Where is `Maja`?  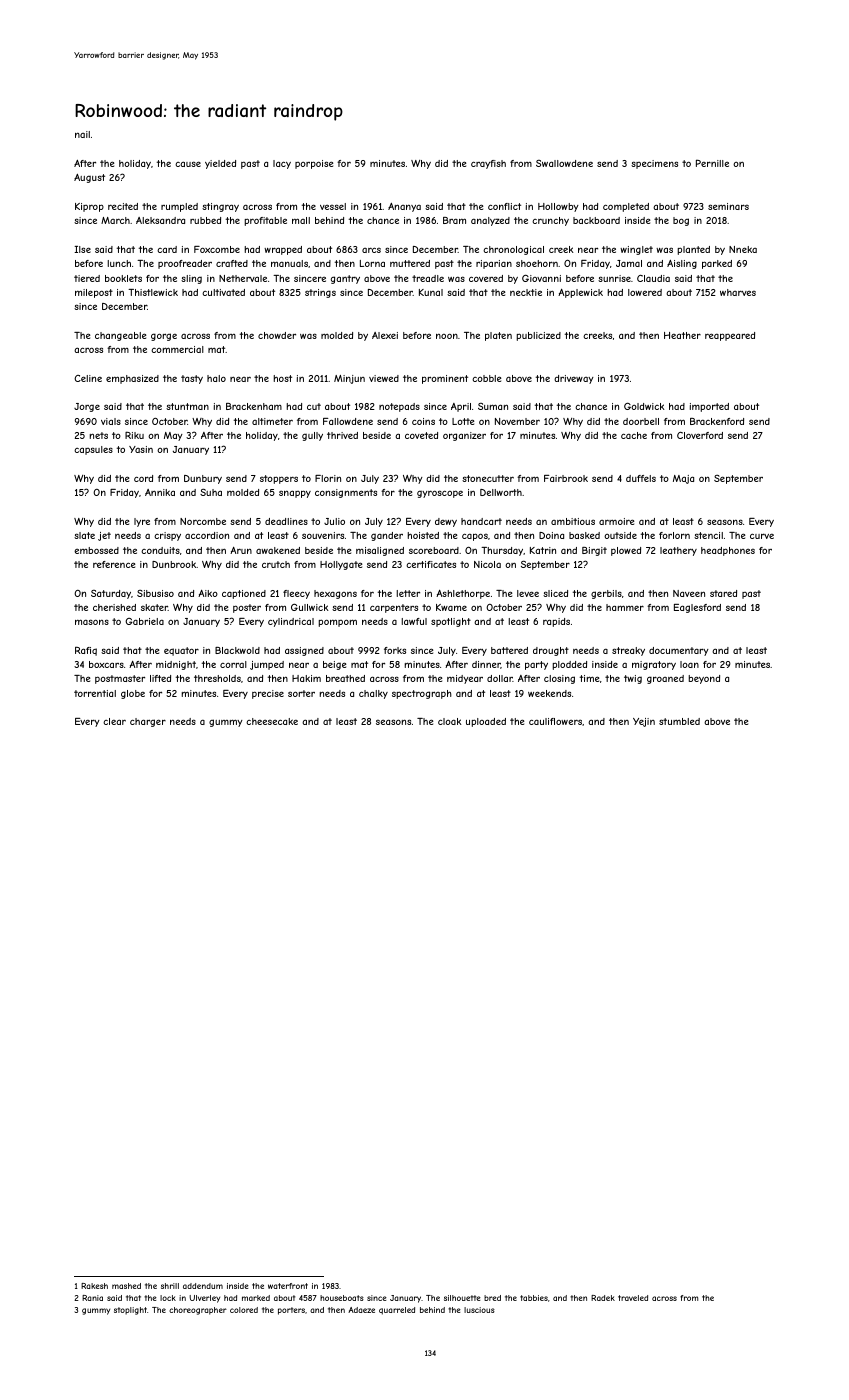 Maja is located at coordinates (683, 479).
